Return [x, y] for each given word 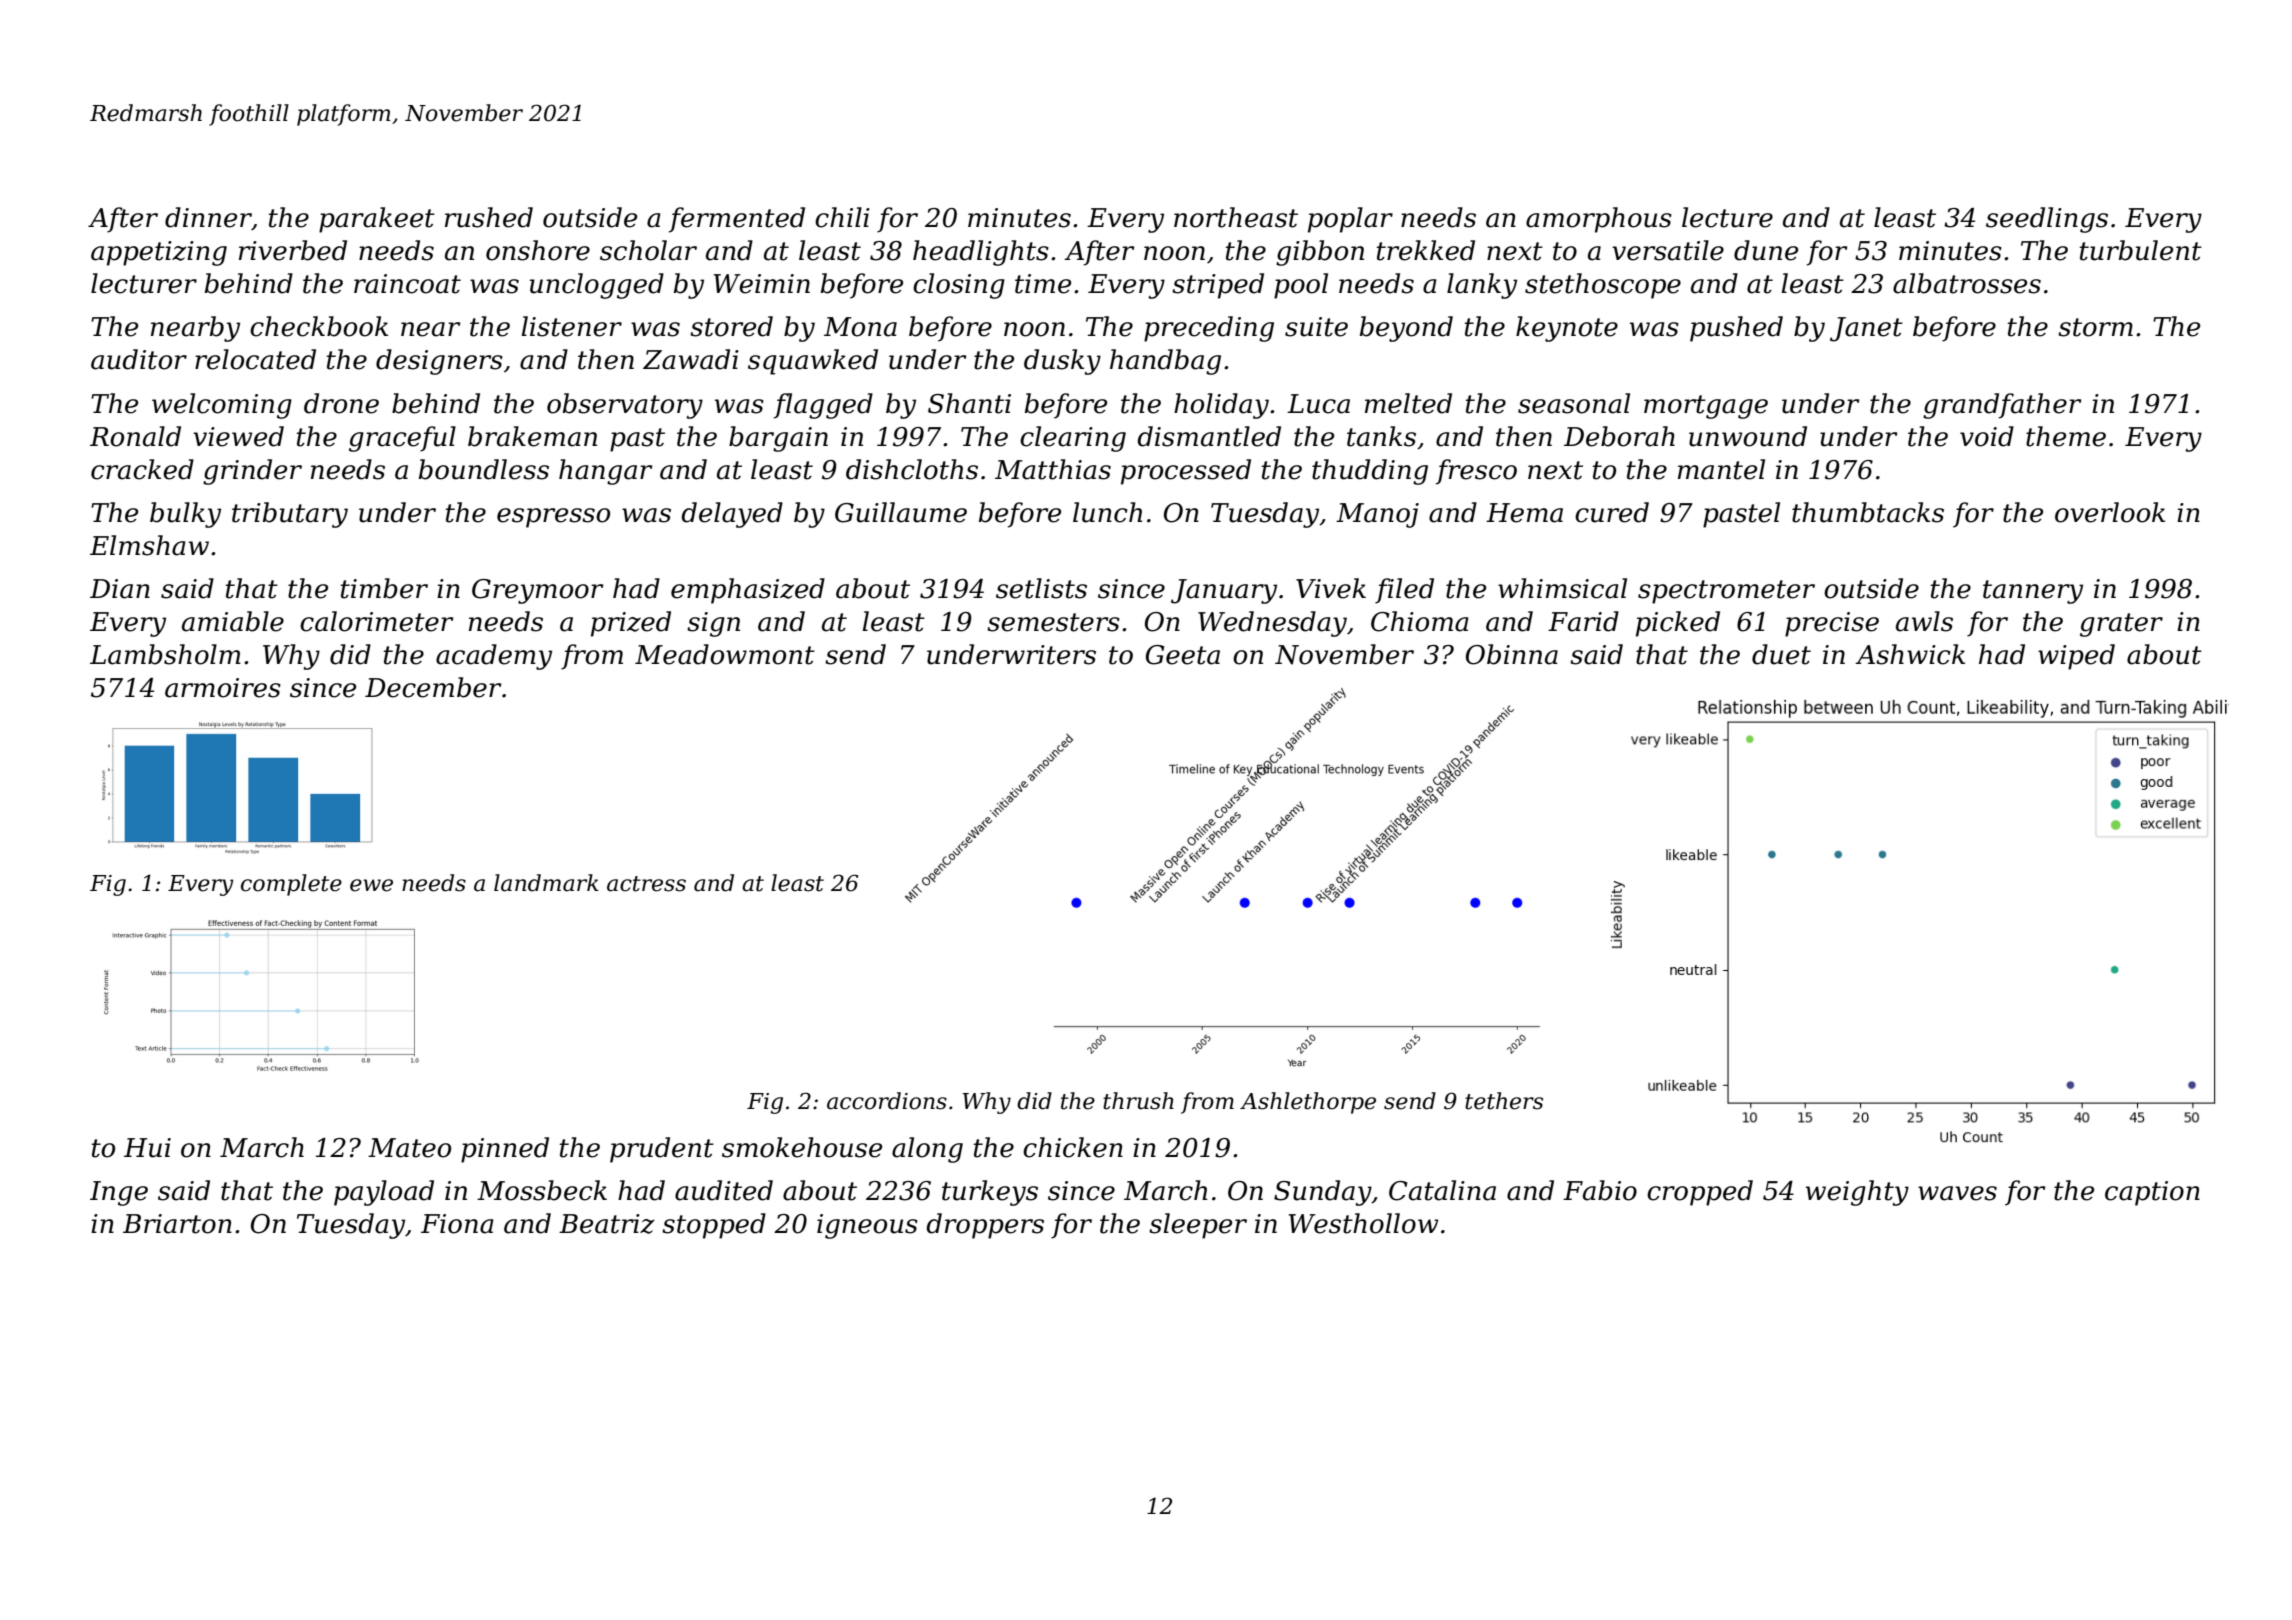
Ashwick [1910, 654]
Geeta [1183, 655]
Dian [120, 589]
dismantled [1209, 436]
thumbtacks [1868, 512]
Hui [147, 1148]
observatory [625, 406]
